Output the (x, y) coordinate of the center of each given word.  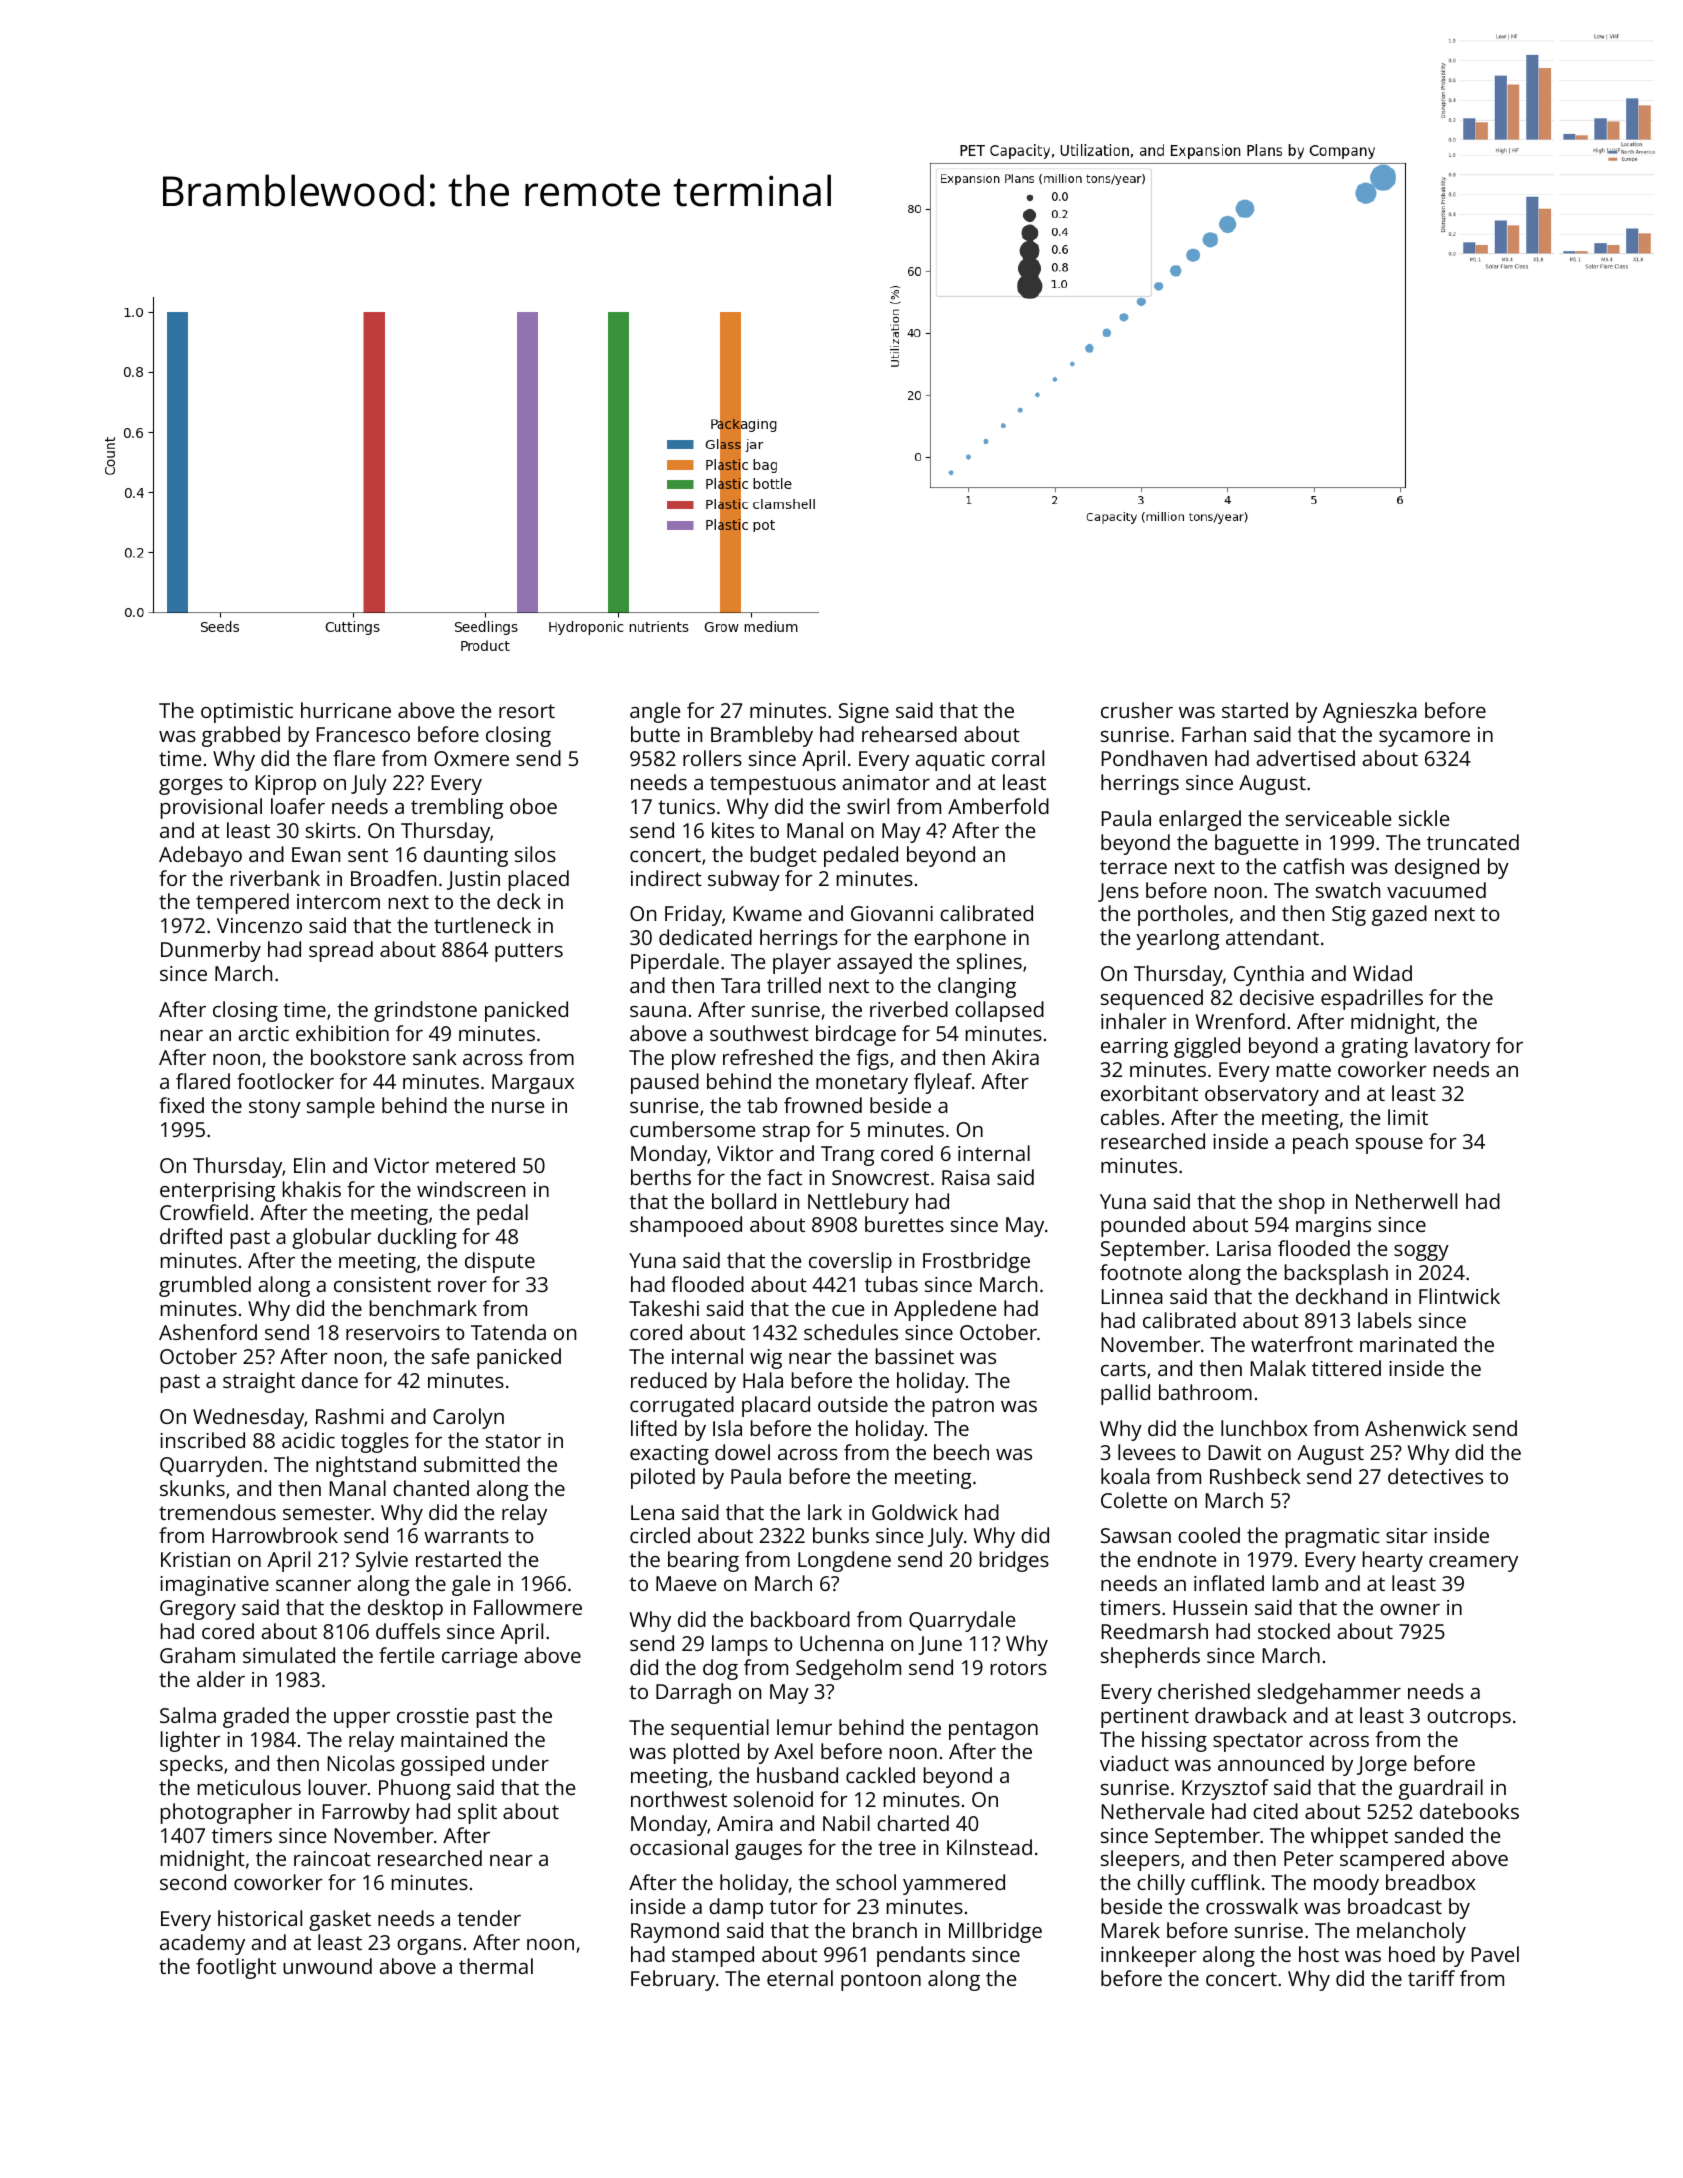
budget (784, 856)
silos (535, 854)
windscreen (471, 1189)
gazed (1399, 915)
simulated (289, 1655)
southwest (759, 1033)
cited (1275, 1811)
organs (429, 1947)
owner (1410, 1609)
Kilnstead (989, 1847)
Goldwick (915, 1512)
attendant (1272, 937)
